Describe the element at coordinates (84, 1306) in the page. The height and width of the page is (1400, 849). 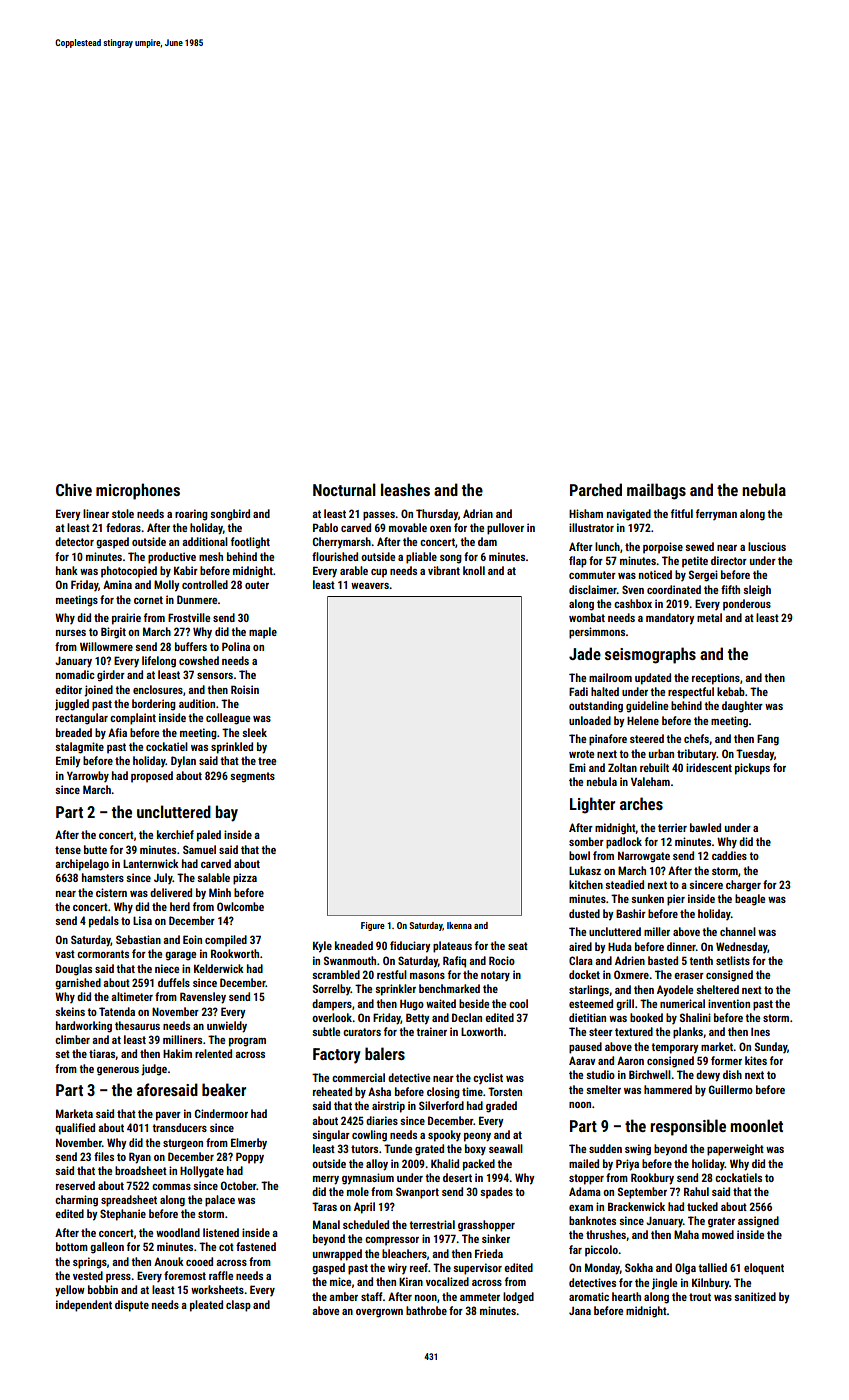
I see `independent` at that location.
